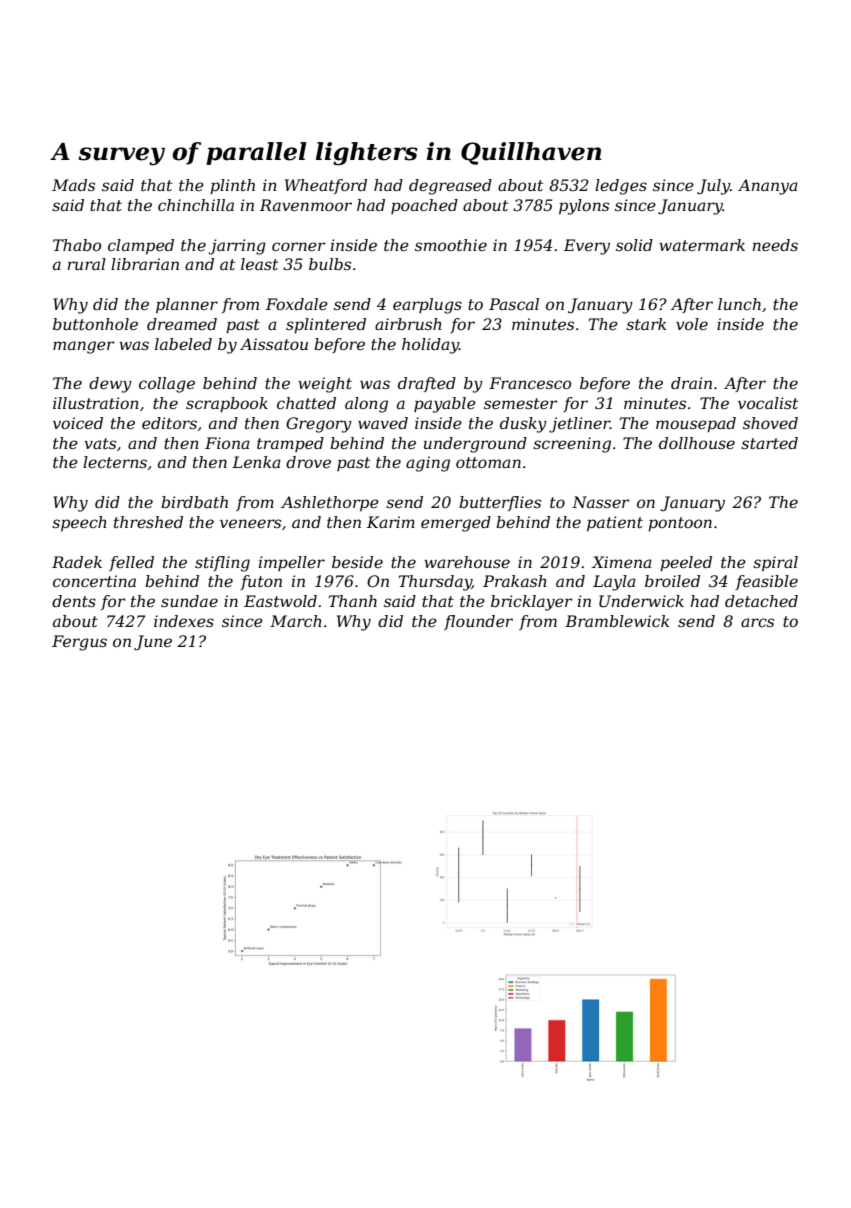 This document has height=1208, width=851. What do you see at coordinates (430, 346) in the document?
I see `holiday` at bounding box center [430, 346].
